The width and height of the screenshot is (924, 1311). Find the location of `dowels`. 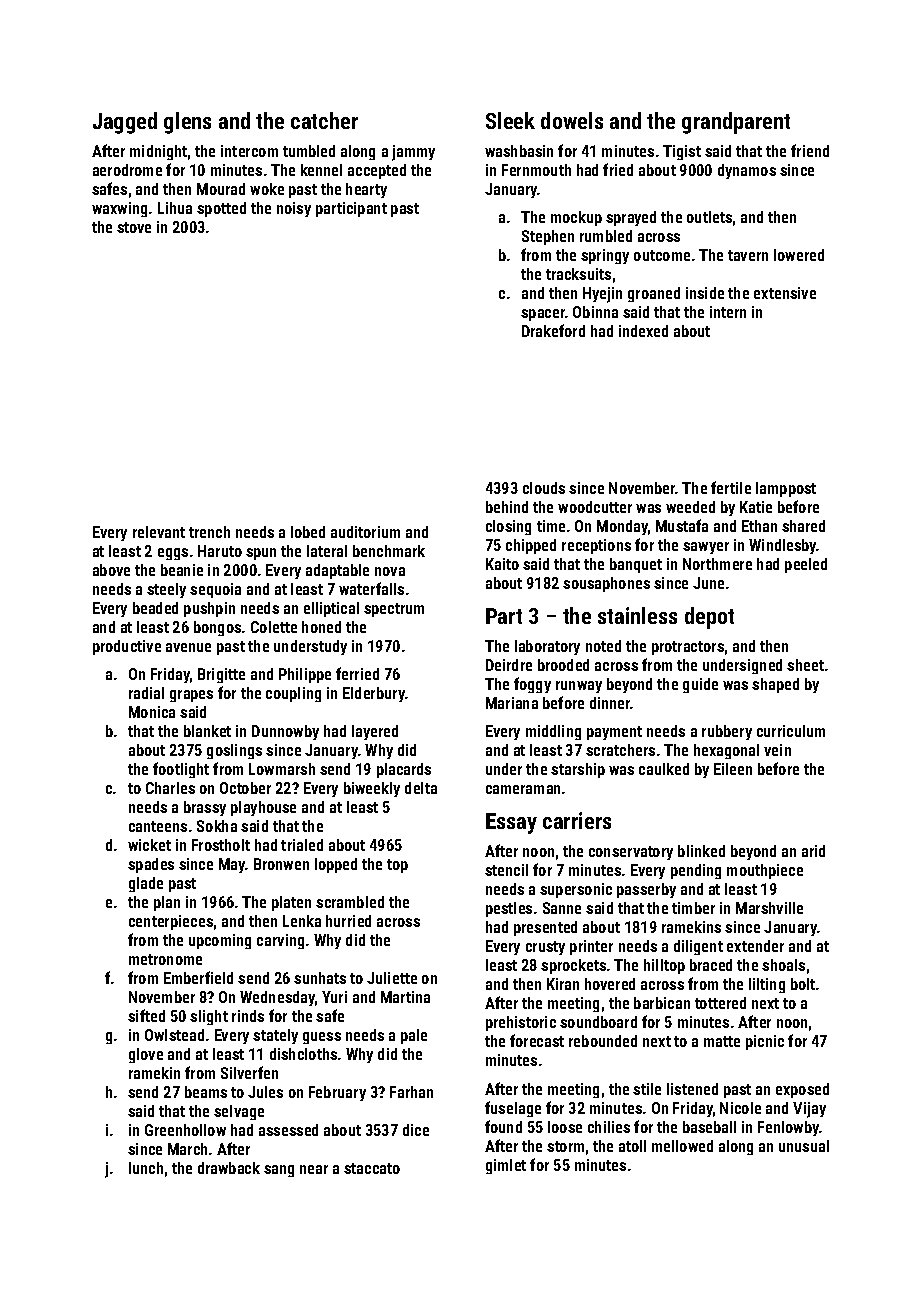

dowels is located at coordinates (572, 120).
